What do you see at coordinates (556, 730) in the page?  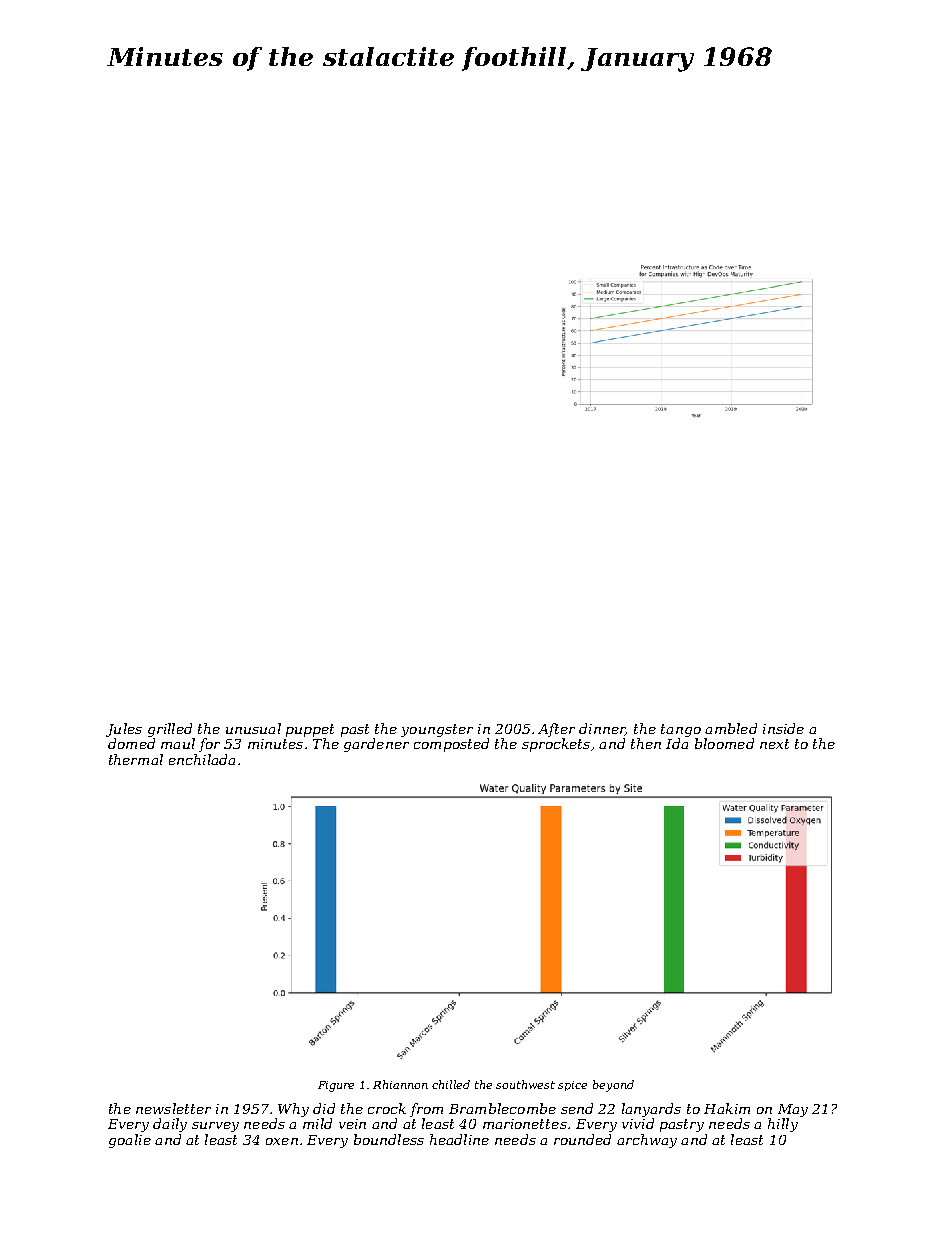 I see `After` at bounding box center [556, 730].
